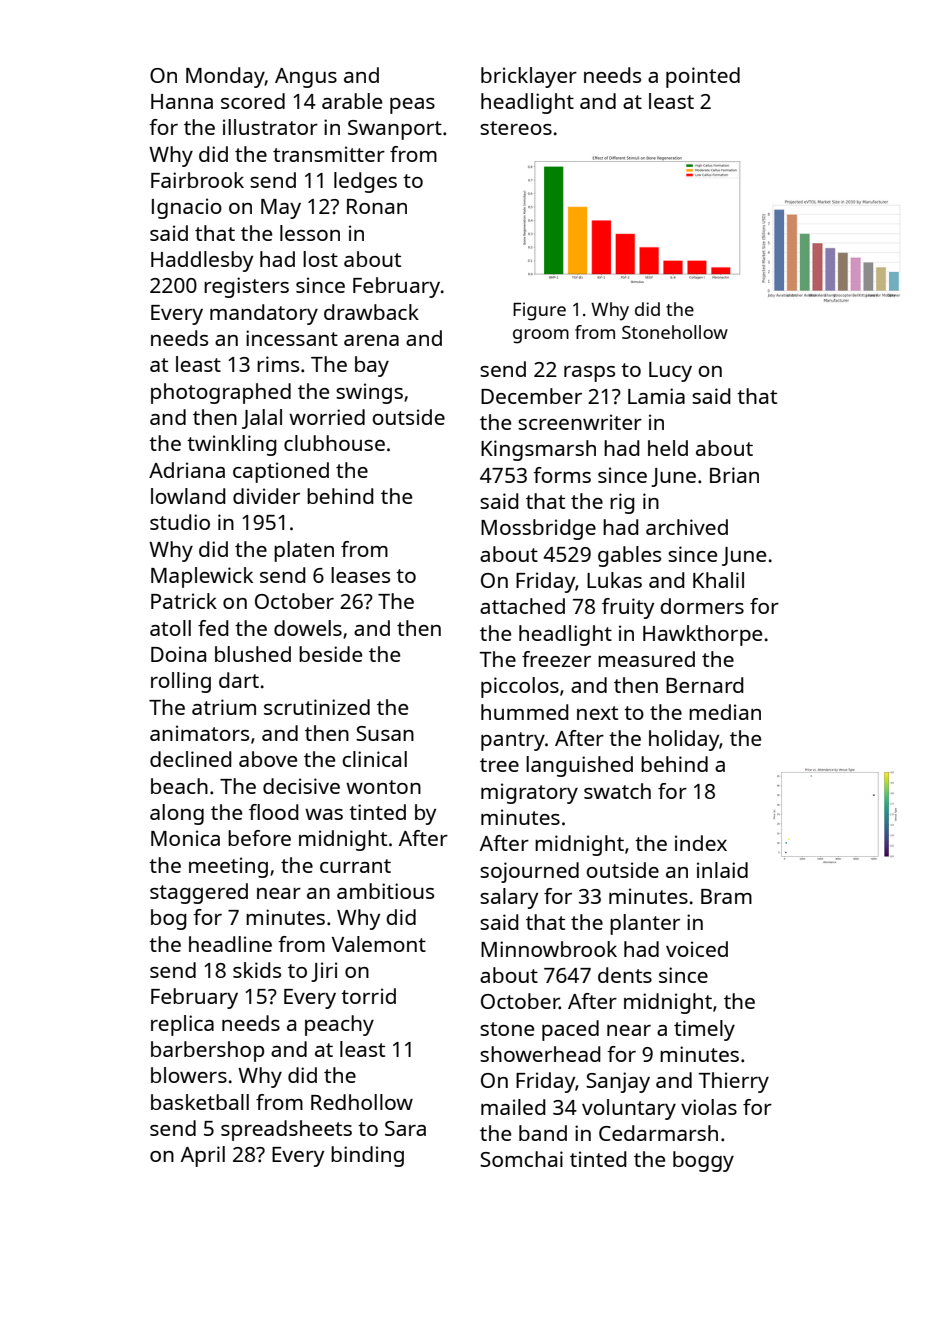 The image size is (930, 1320). What do you see at coordinates (286, 1130) in the screenshot?
I see `spreadsheets` at bounding box center [286, 1130].
